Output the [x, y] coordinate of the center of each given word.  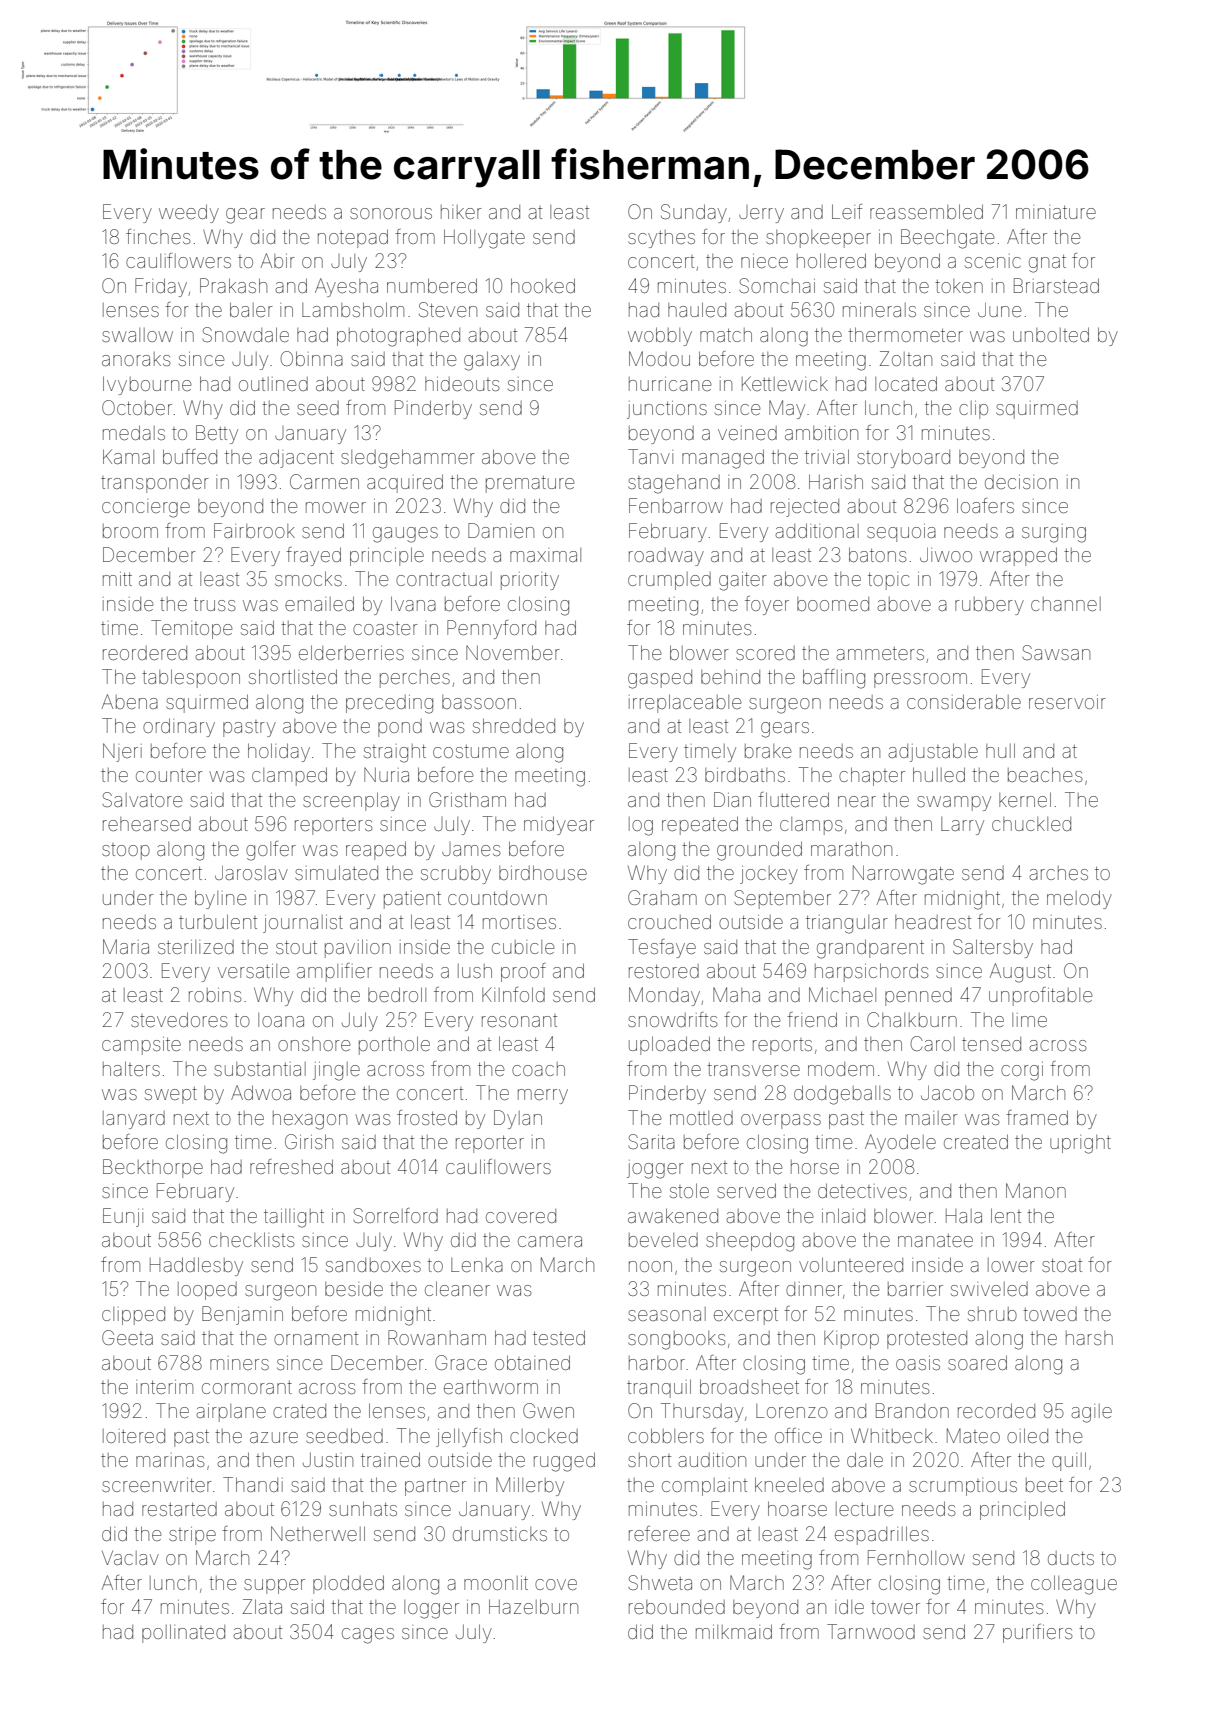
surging [1054, 533]
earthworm [491, 1386]
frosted [427, 1117]
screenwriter [157, 1485]
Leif [847, 211]
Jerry [761, 214]
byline [220, 899]
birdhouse [543, 872]
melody [1079, 899]
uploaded [669, 1045]
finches [158, 236]
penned [918, 997]
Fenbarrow [676, 505]
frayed [313, 556]
